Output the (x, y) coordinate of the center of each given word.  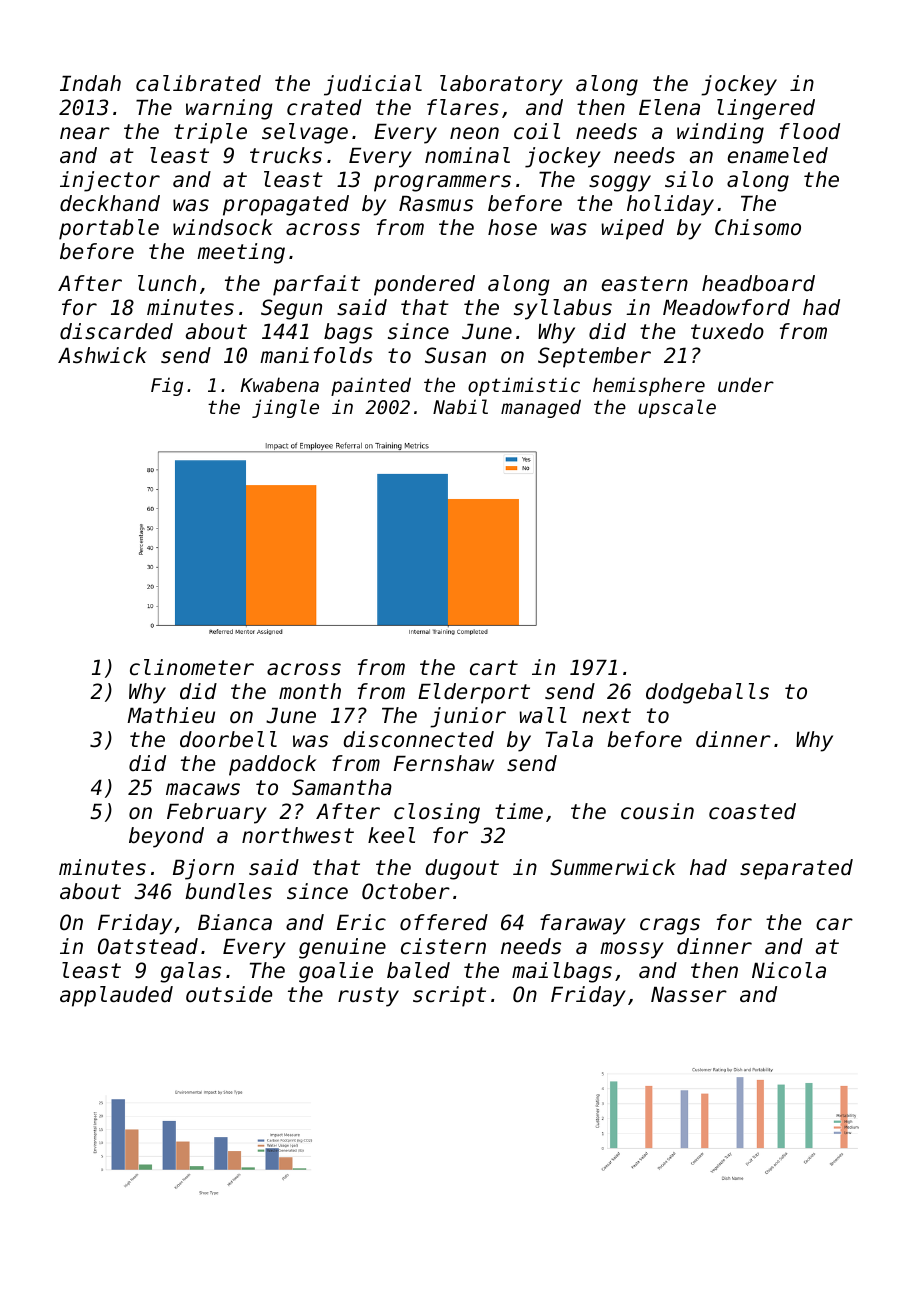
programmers (442, 183)
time (519, 811)
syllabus (563, 309)
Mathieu (171, 715)
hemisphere (649, 386)
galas (190, 972)
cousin (657, 811)
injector (110, 181)
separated (796, 869)
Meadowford (726, 307)
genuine (342, 948)
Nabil (460, 406)
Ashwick (102, 355)
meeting (241, 253)
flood (810, 131)
